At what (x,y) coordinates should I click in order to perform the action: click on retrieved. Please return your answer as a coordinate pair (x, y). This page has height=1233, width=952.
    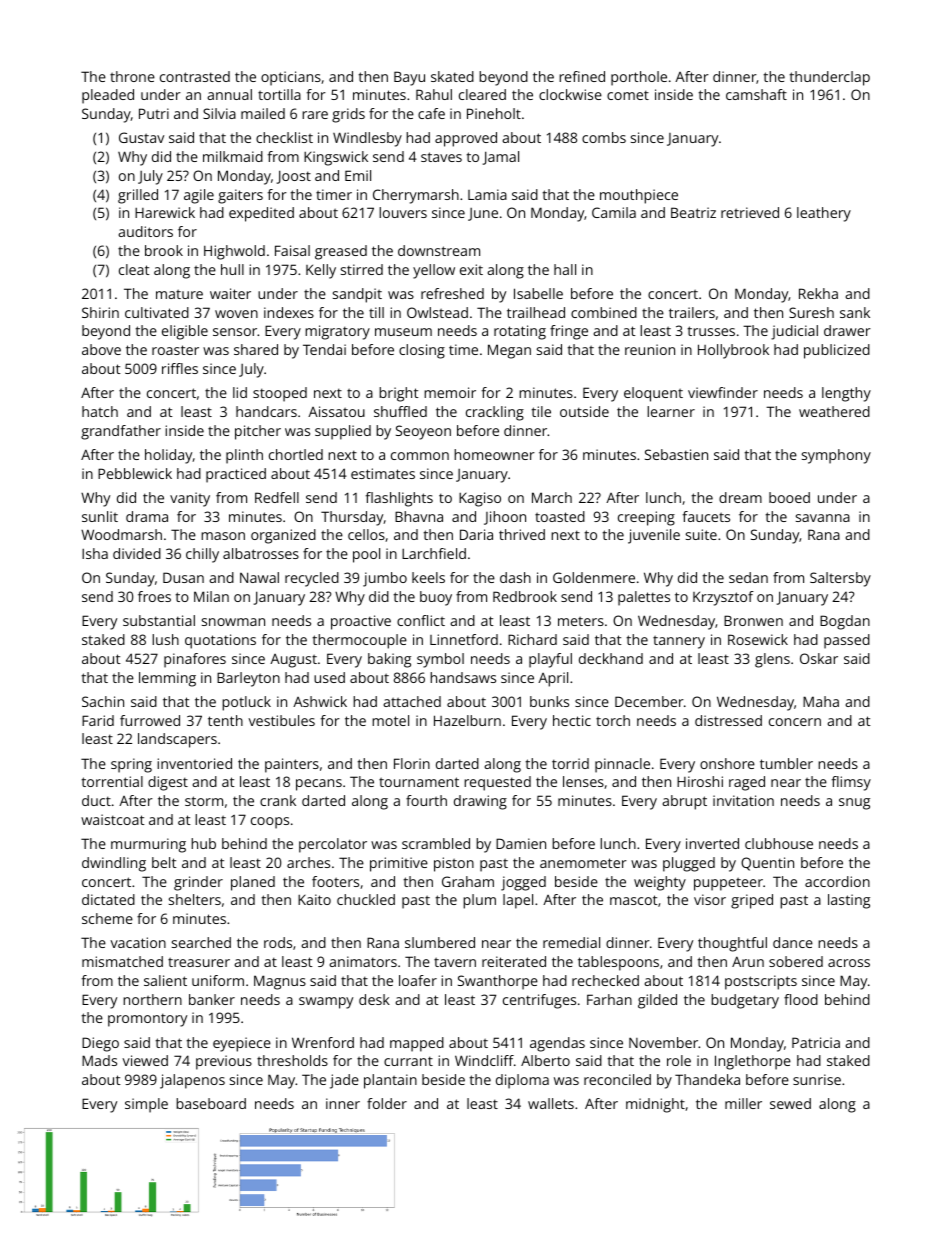
    Looking at the image, I should click on (750, 212).
